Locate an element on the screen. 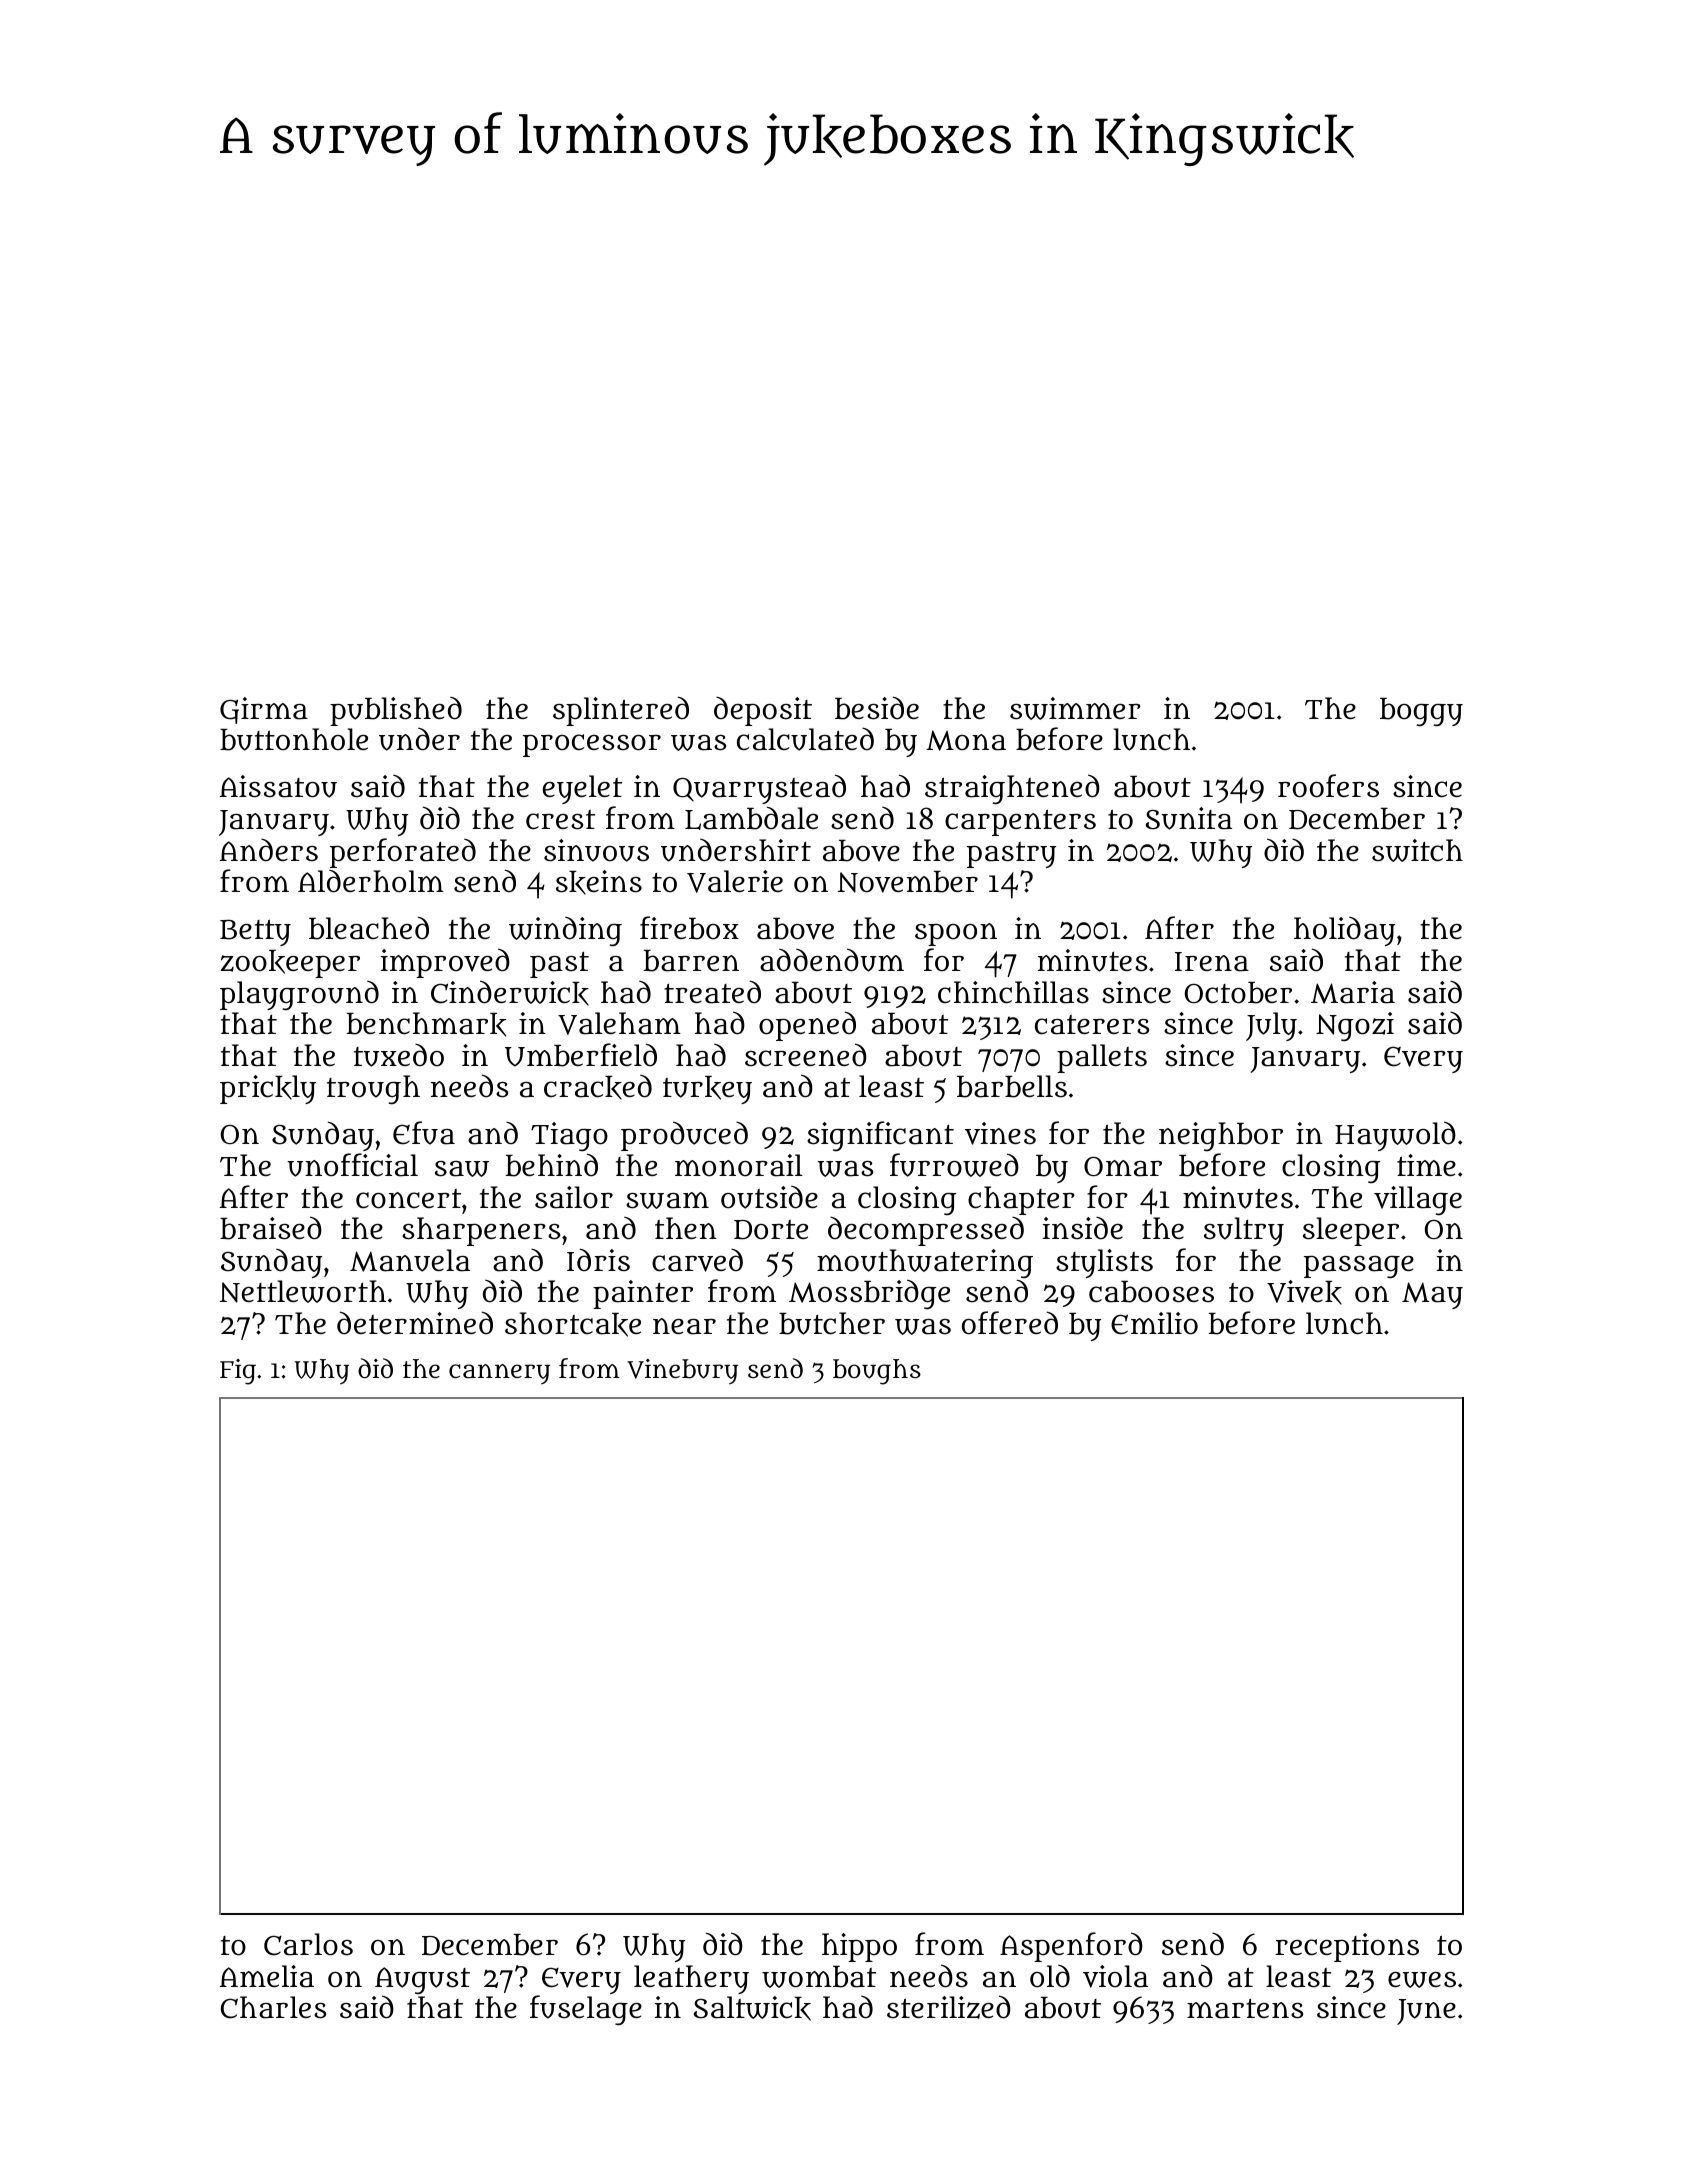  Carlos is located at coordinates (308, 1944).
